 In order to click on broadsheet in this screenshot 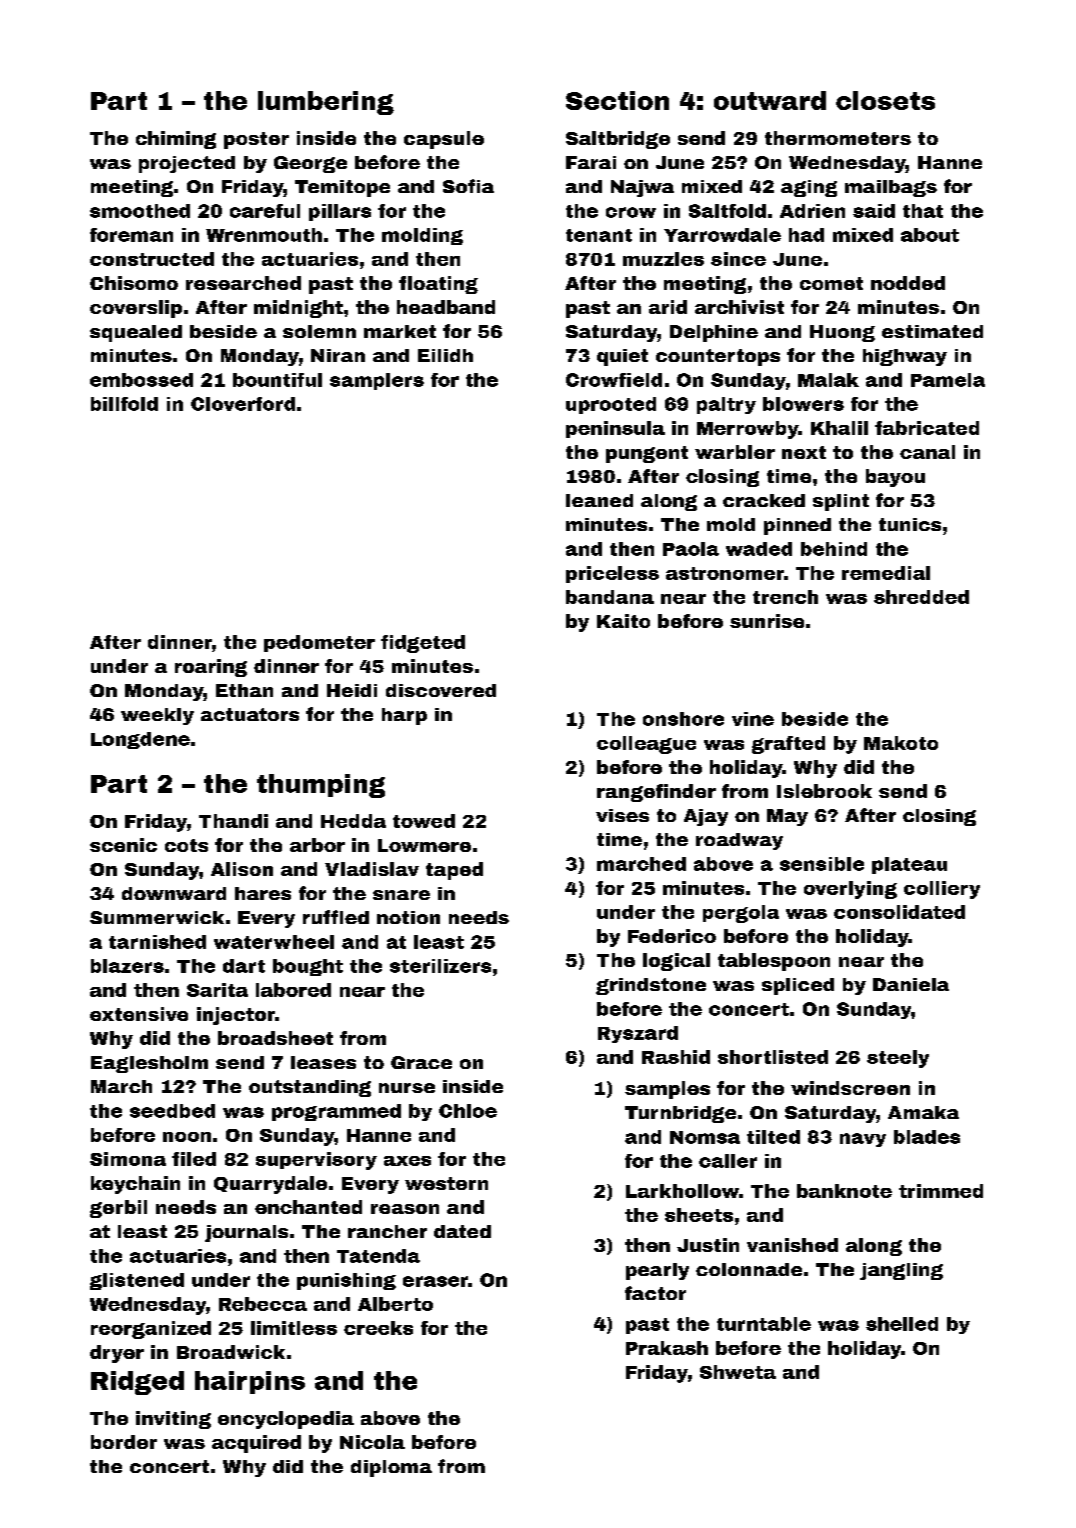, I will do `click(275, 1038)`.
